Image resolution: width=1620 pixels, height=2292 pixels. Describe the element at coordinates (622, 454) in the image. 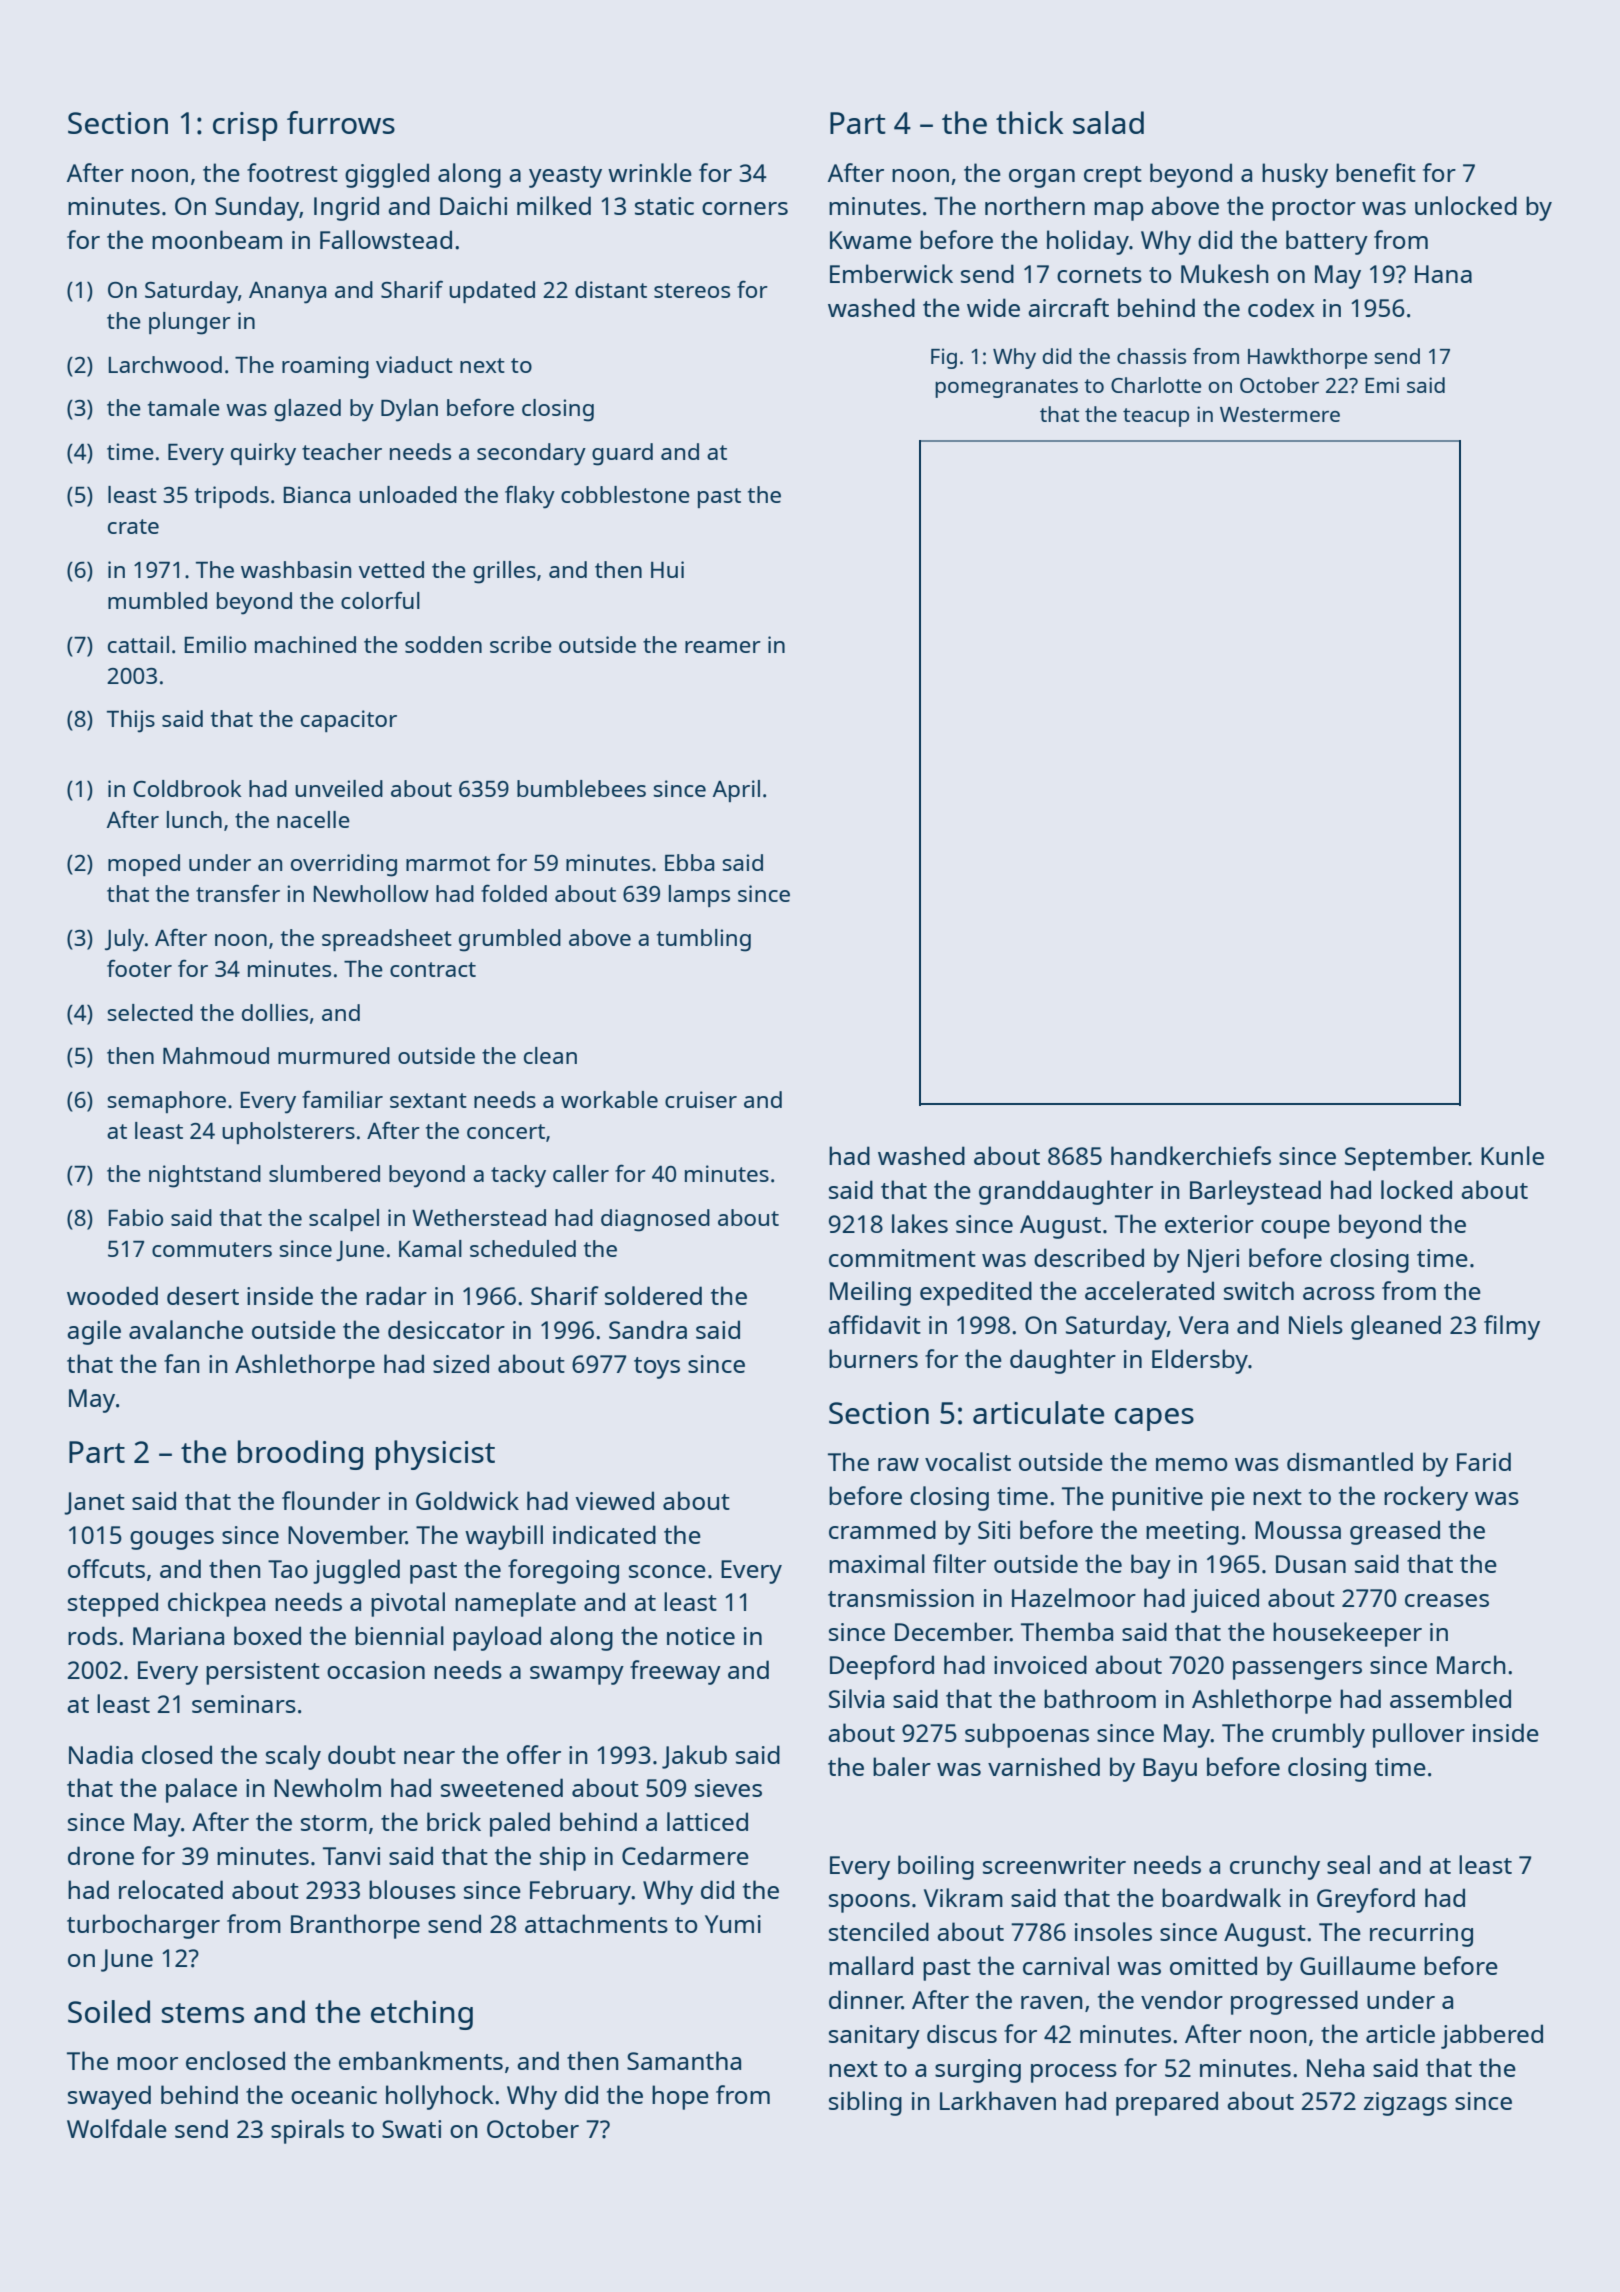

I see `guard` at that location.
